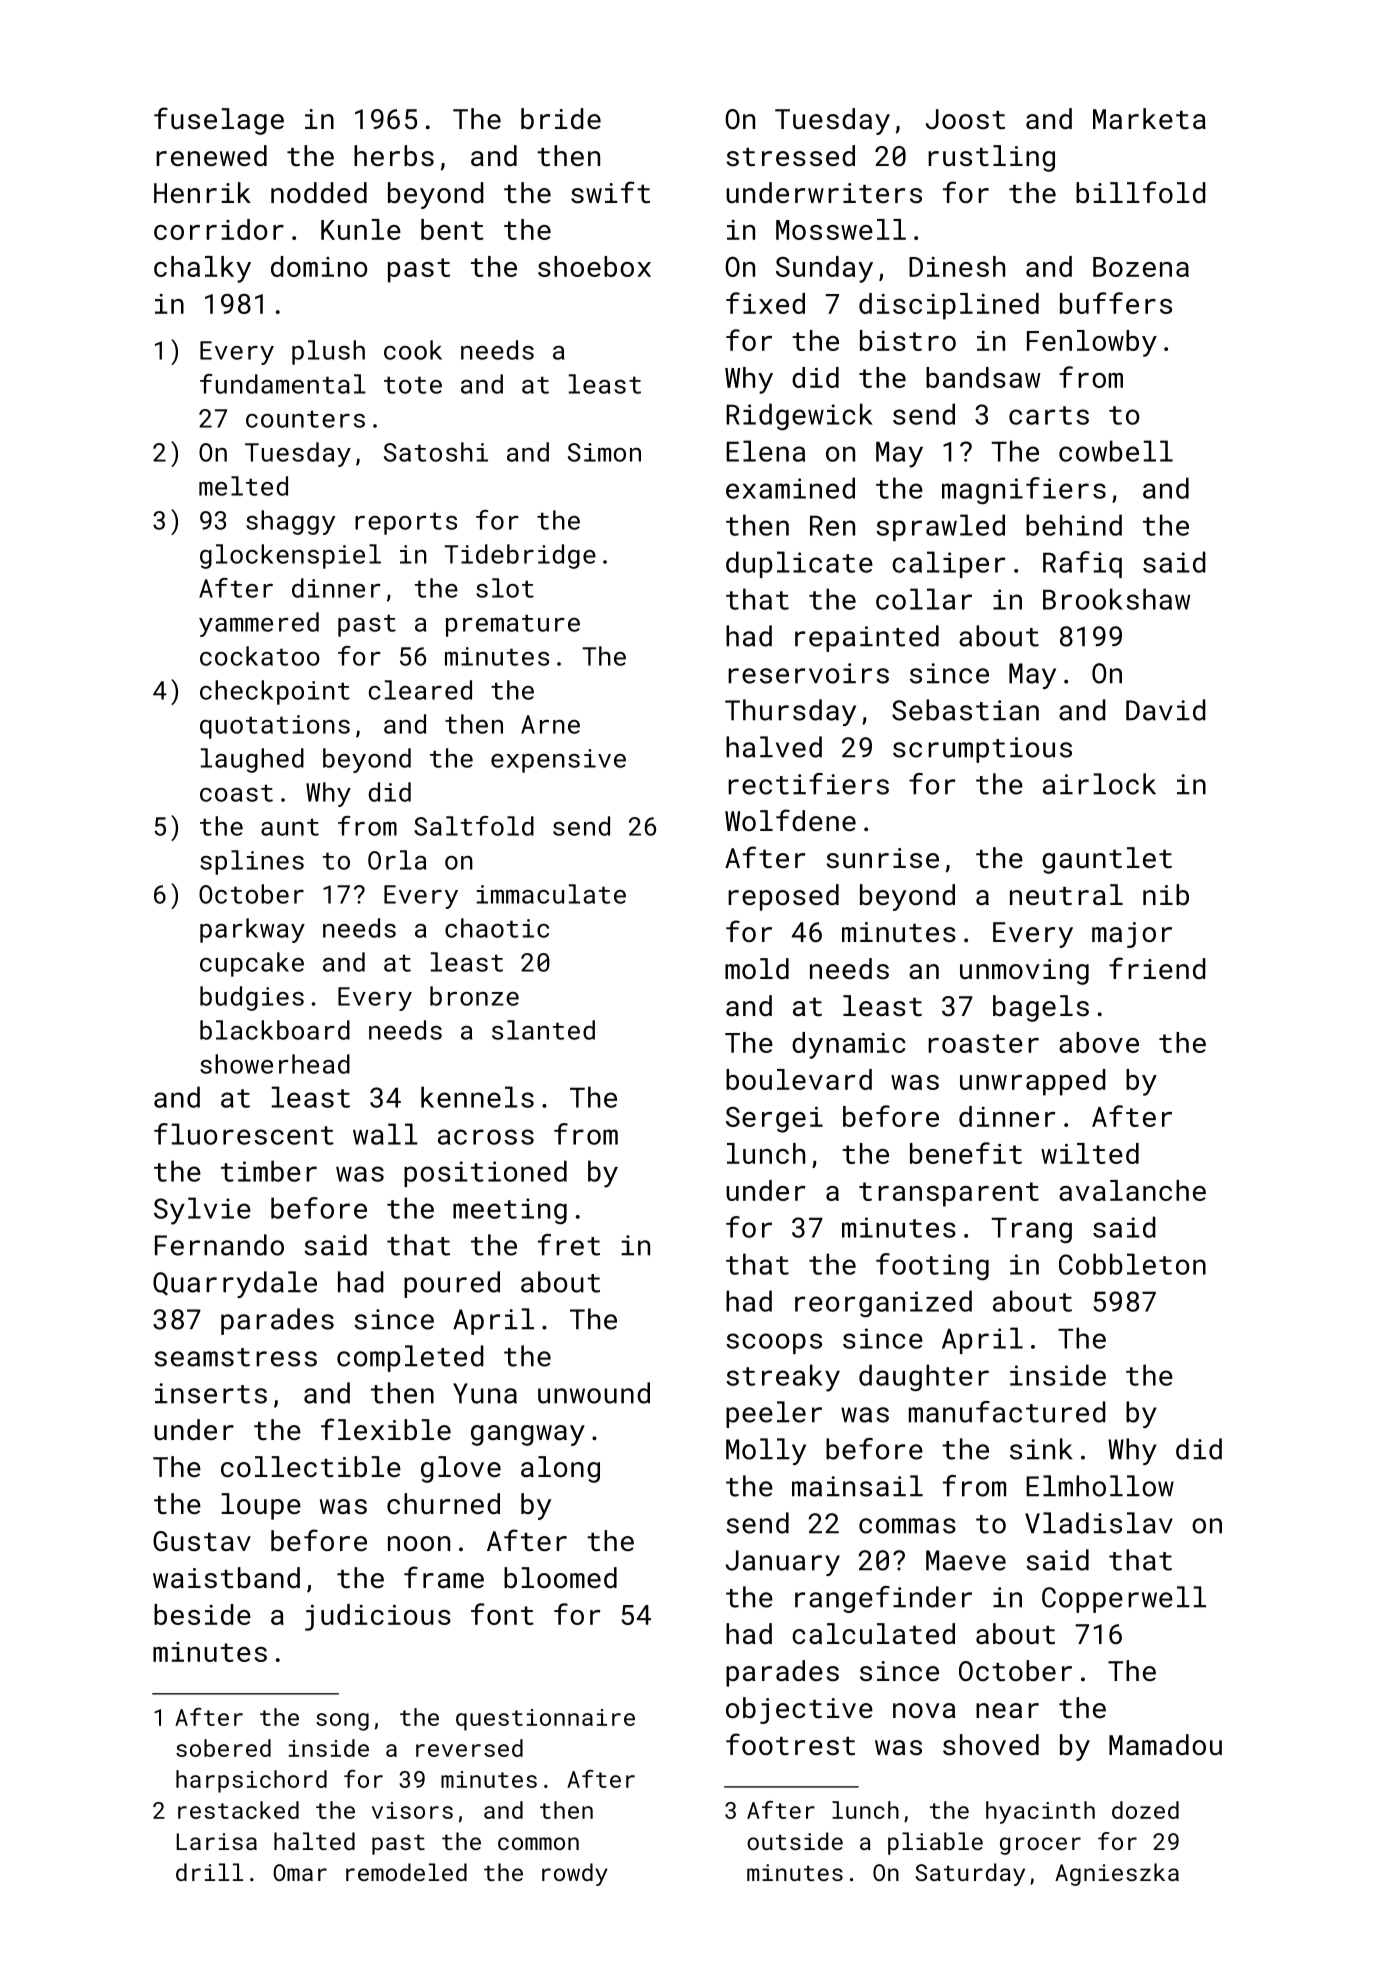 The height and width of the screenshot is (1969, 1386). What do you see at coordinates (1024, 491) in the screenshot?
I see `magnifiers` at bounding box center [1024, 491].
